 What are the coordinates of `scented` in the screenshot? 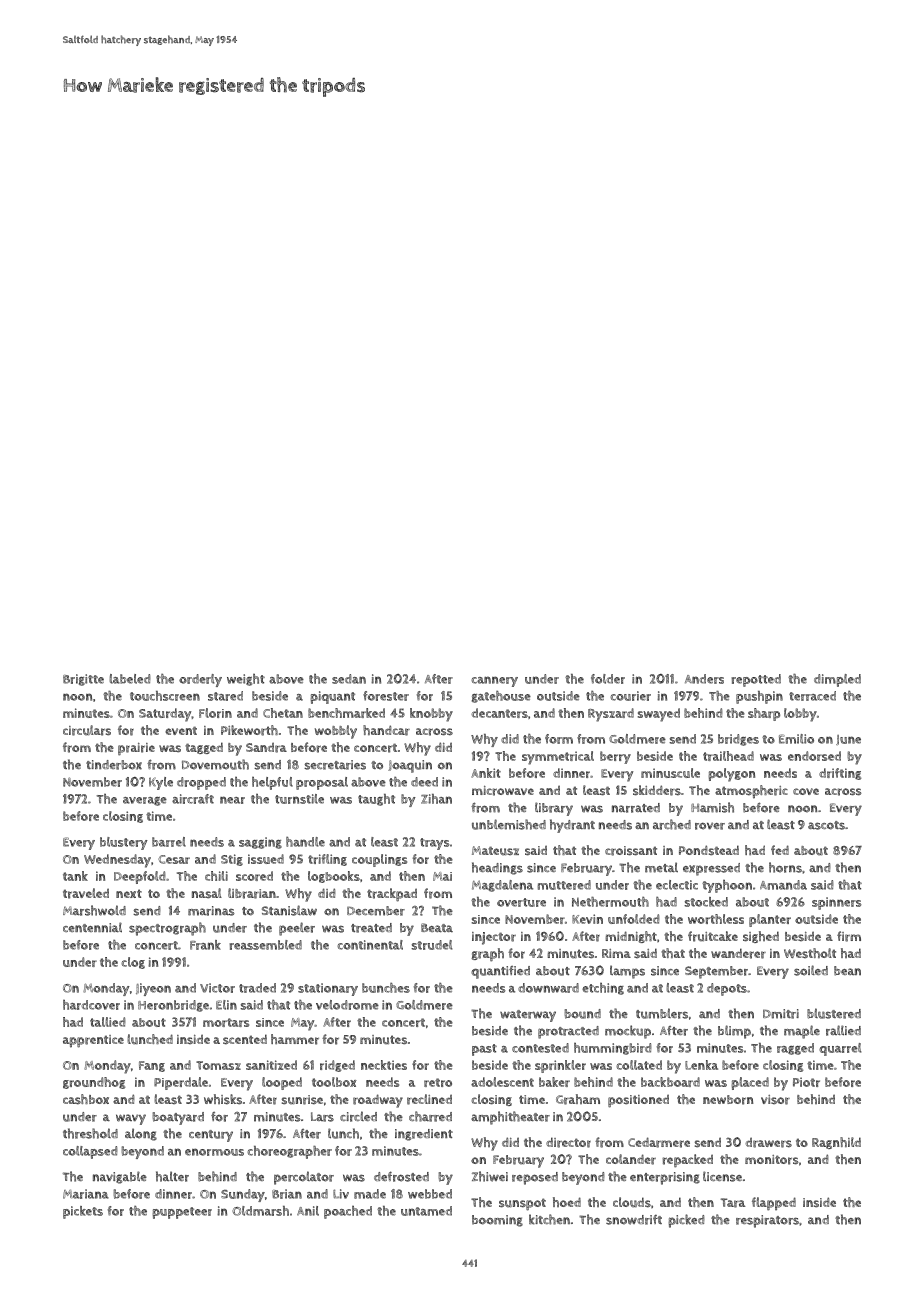 It's located at (245, 1039).
